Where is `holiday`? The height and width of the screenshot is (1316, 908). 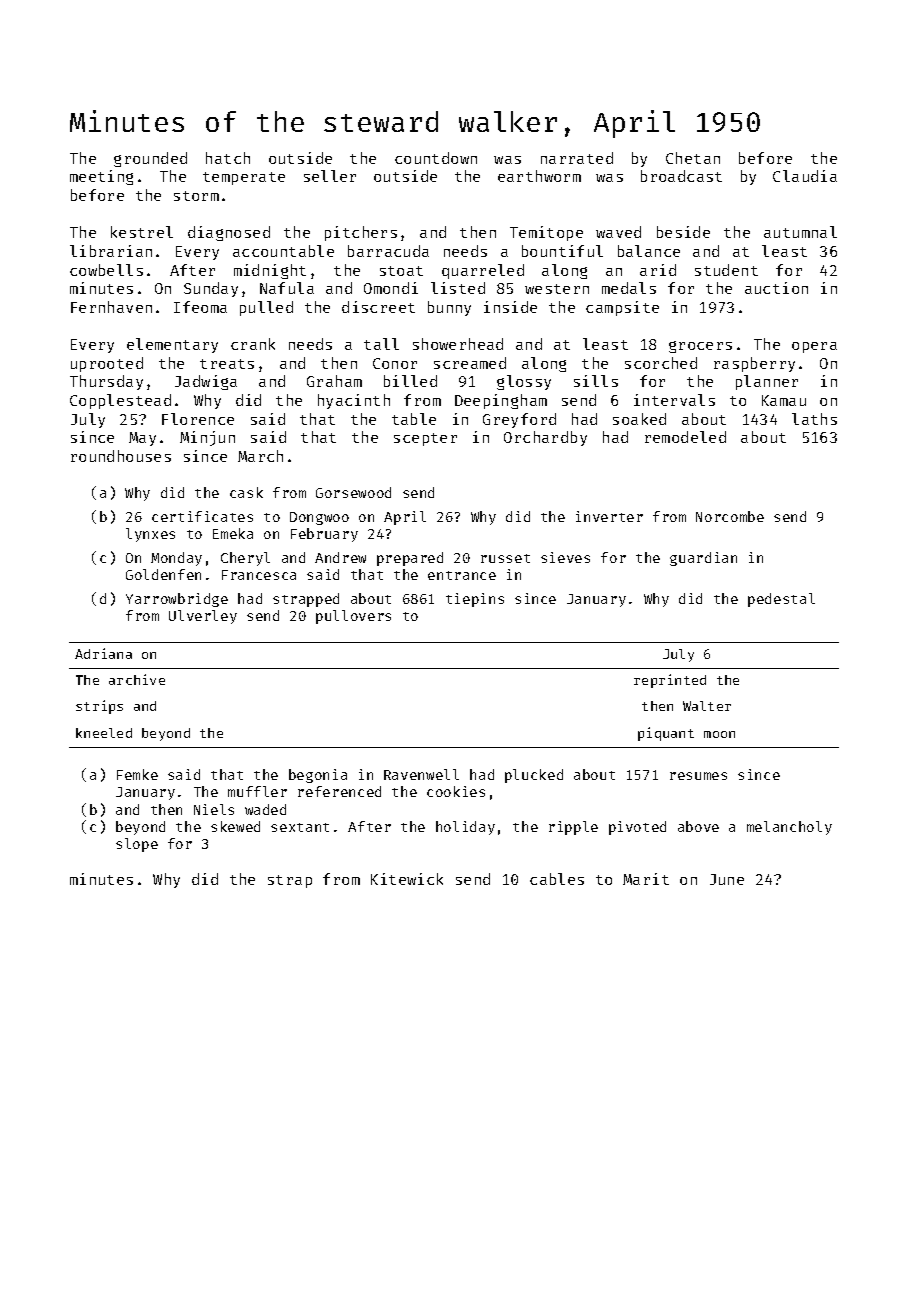
holiday is located at coordinates (465, 828).
